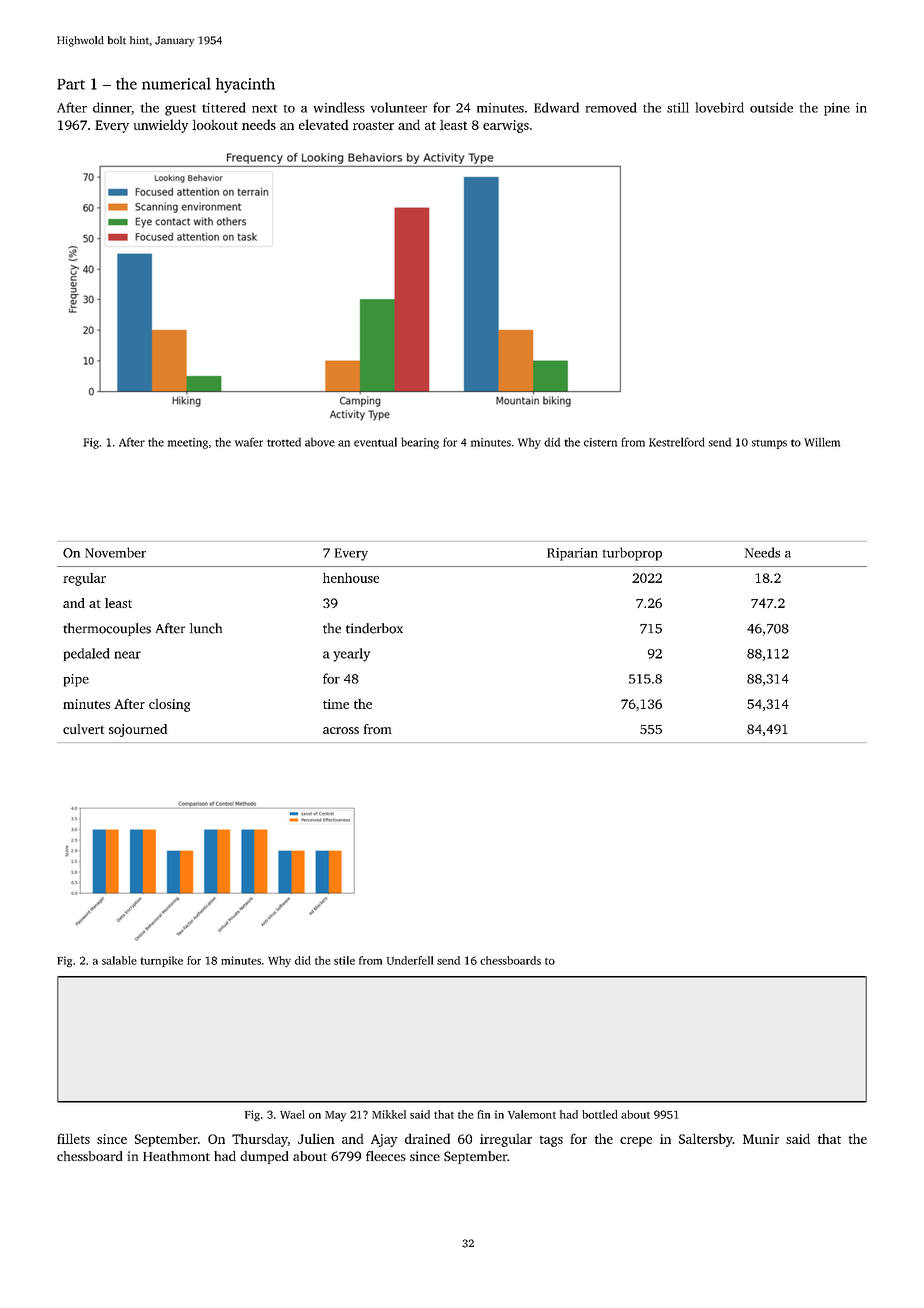  Describe the element at coordinates (71, 84) in the screenshot. I see `Part` at that location.
